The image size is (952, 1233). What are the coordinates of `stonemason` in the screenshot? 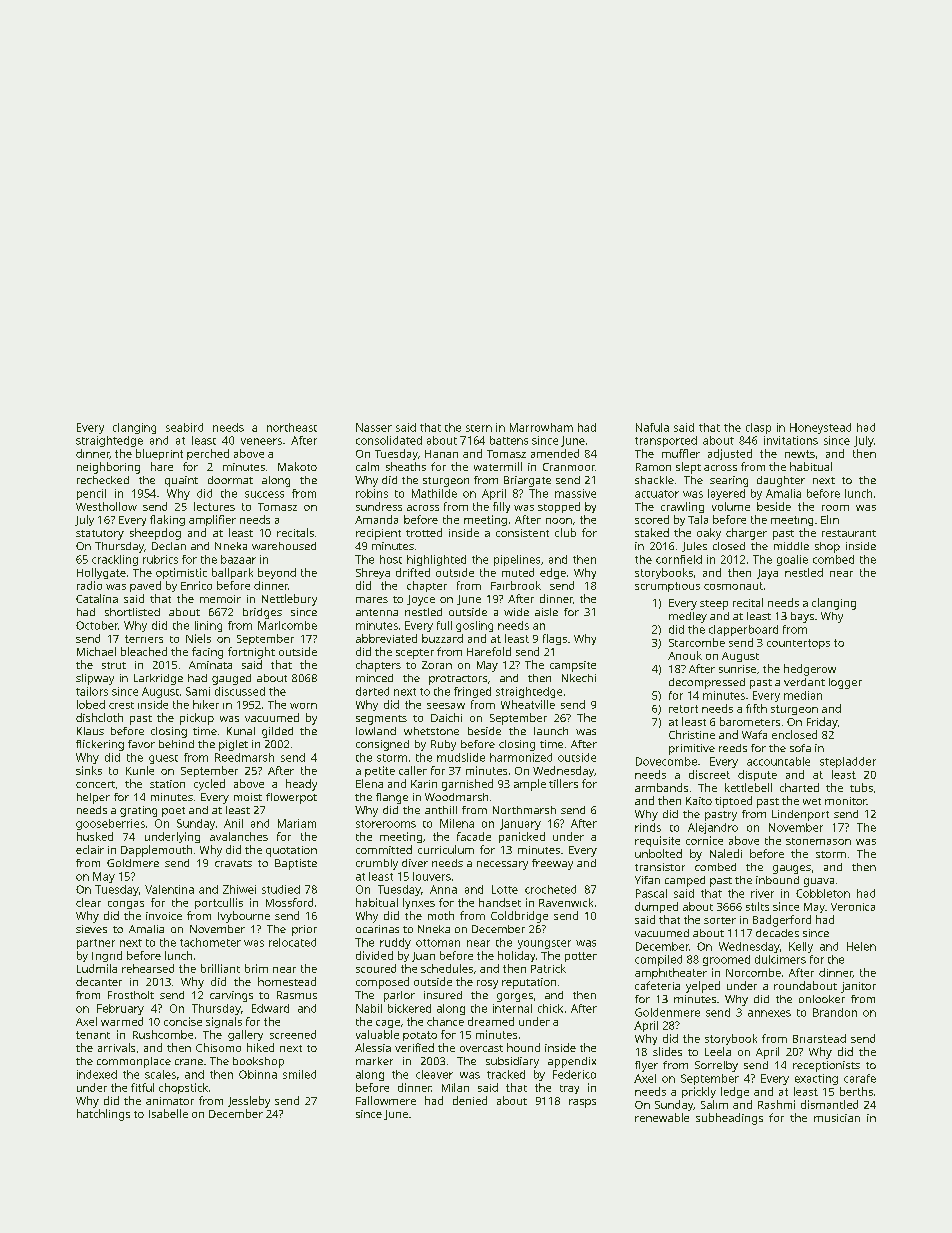 It's located at (818, 841).
